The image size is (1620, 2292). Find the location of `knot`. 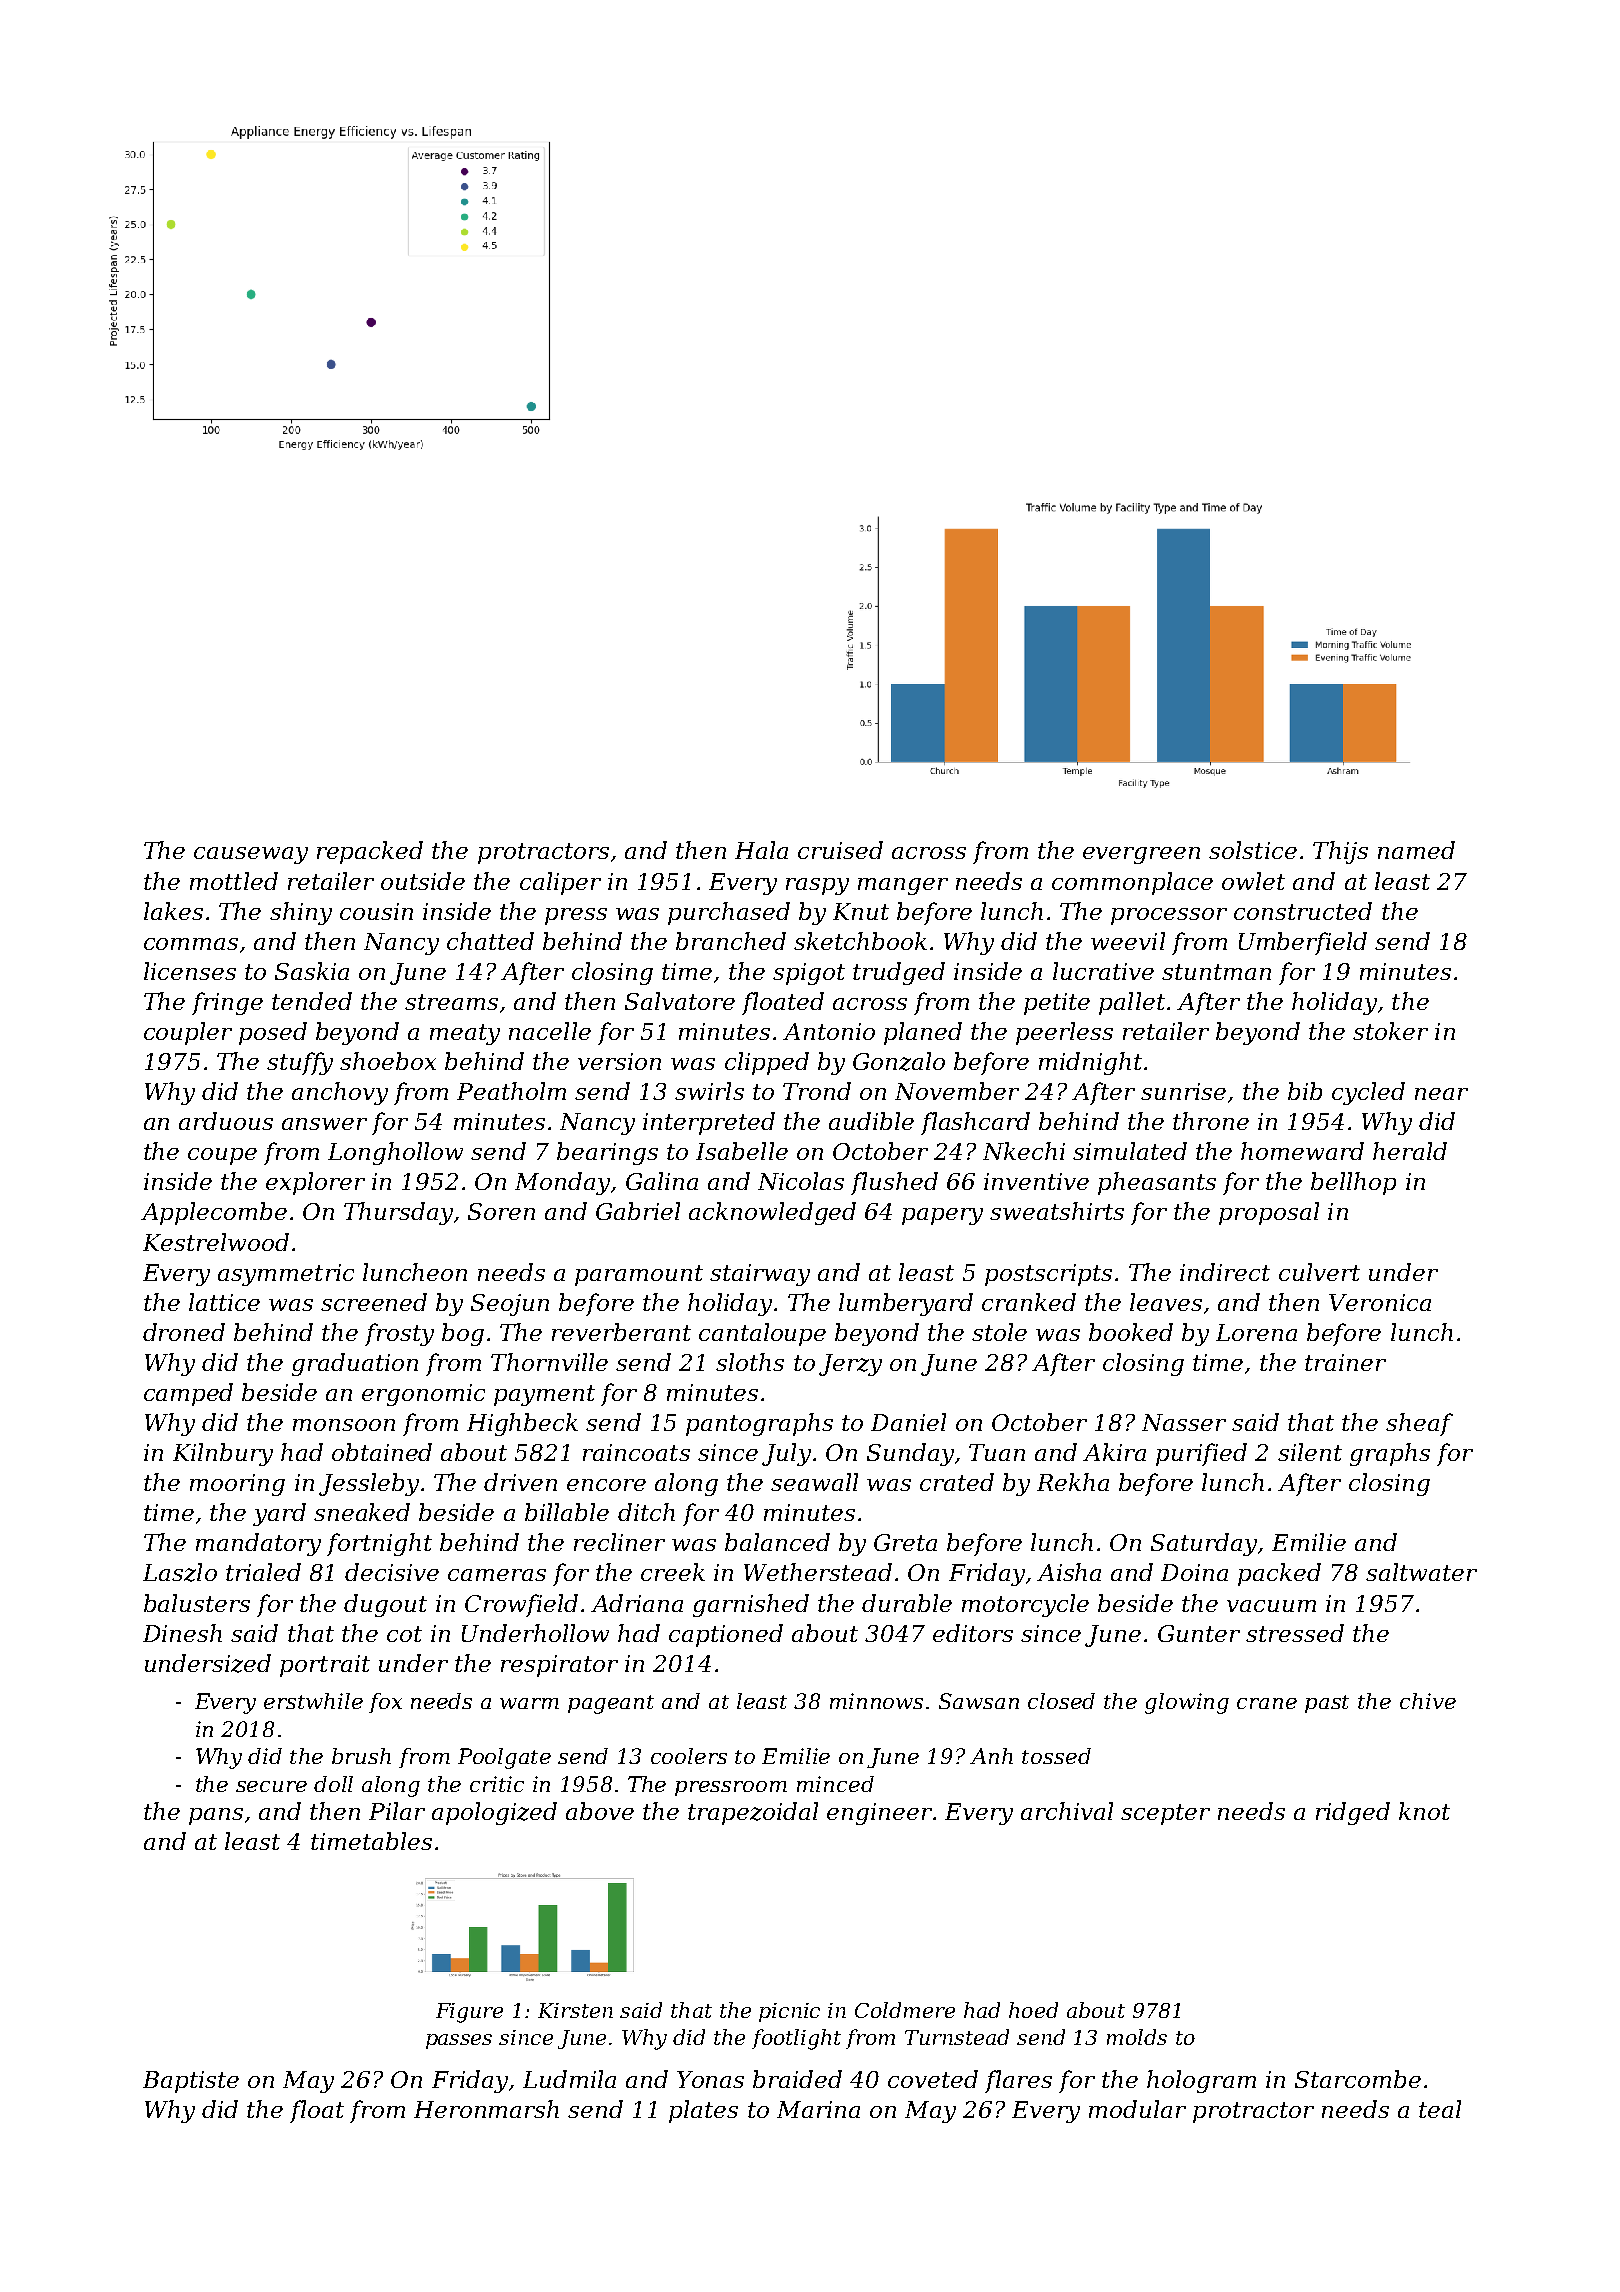

knot is located at coordinates (1424, 1811).
